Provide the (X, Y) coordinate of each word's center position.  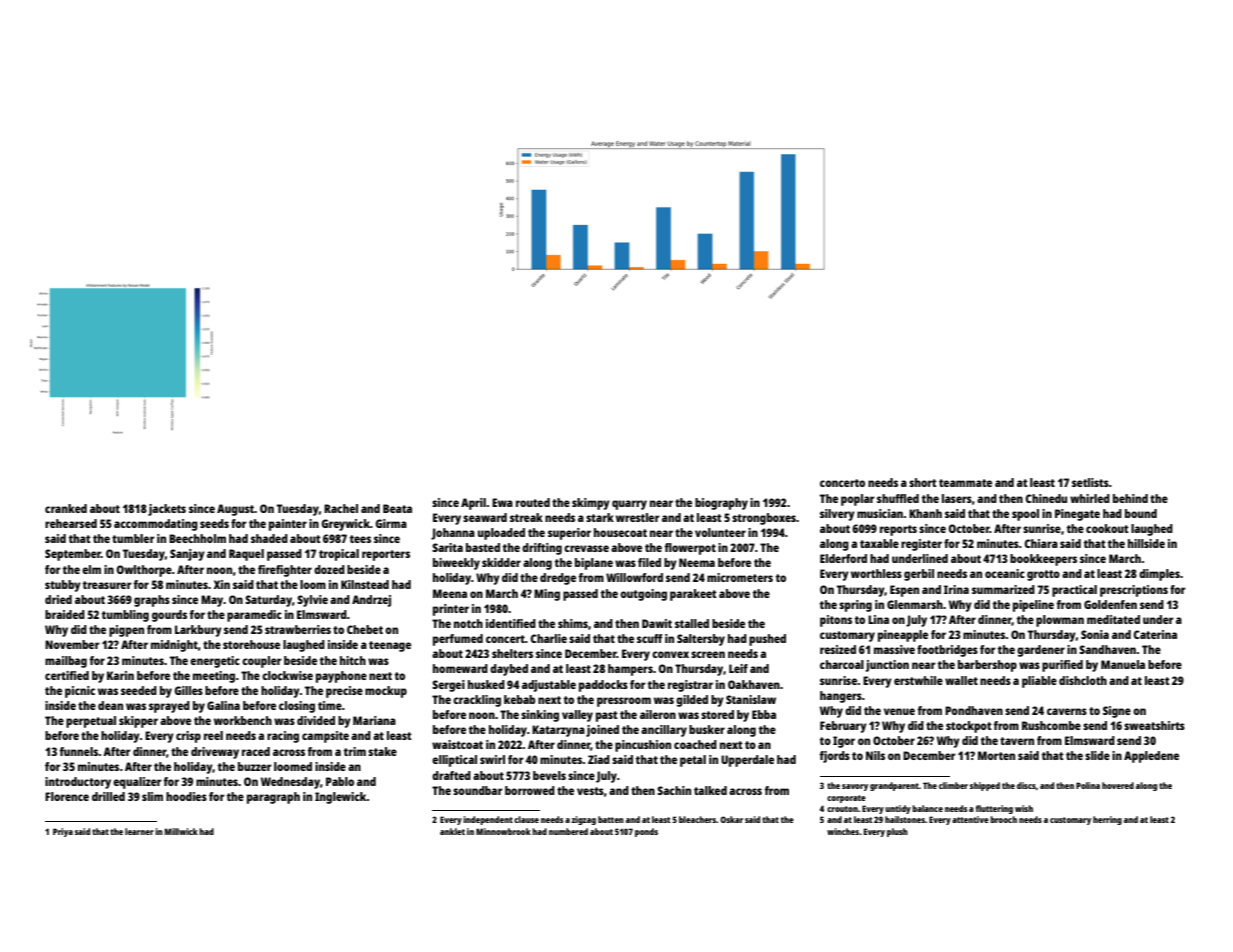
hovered (1118, 785)
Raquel (246, 555)
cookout (1107, 528)
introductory (78, 783)
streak (526, 517)
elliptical (454, 761)
